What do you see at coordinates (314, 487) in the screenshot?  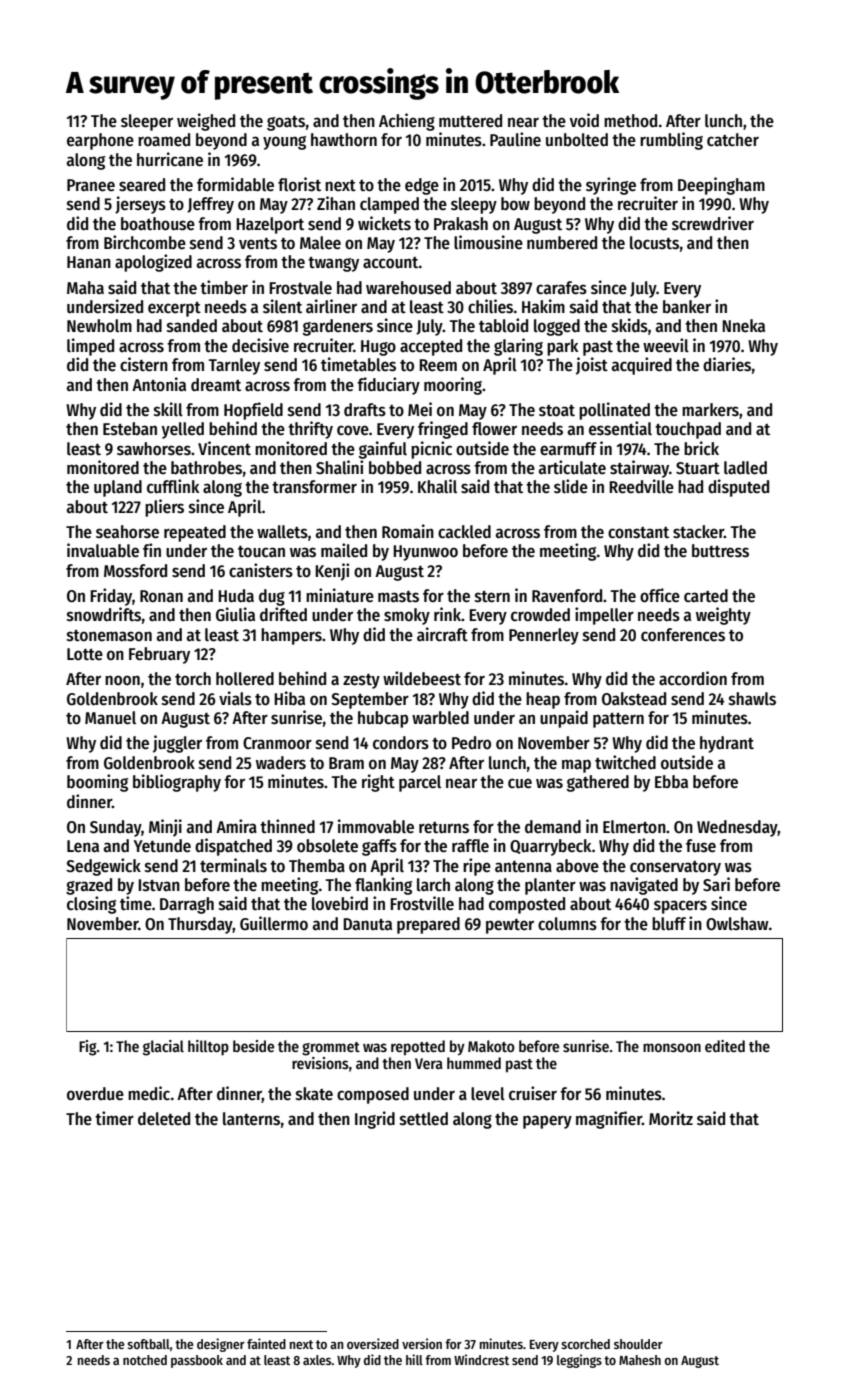 I see `transformer` at bounding box center [314, 487].
